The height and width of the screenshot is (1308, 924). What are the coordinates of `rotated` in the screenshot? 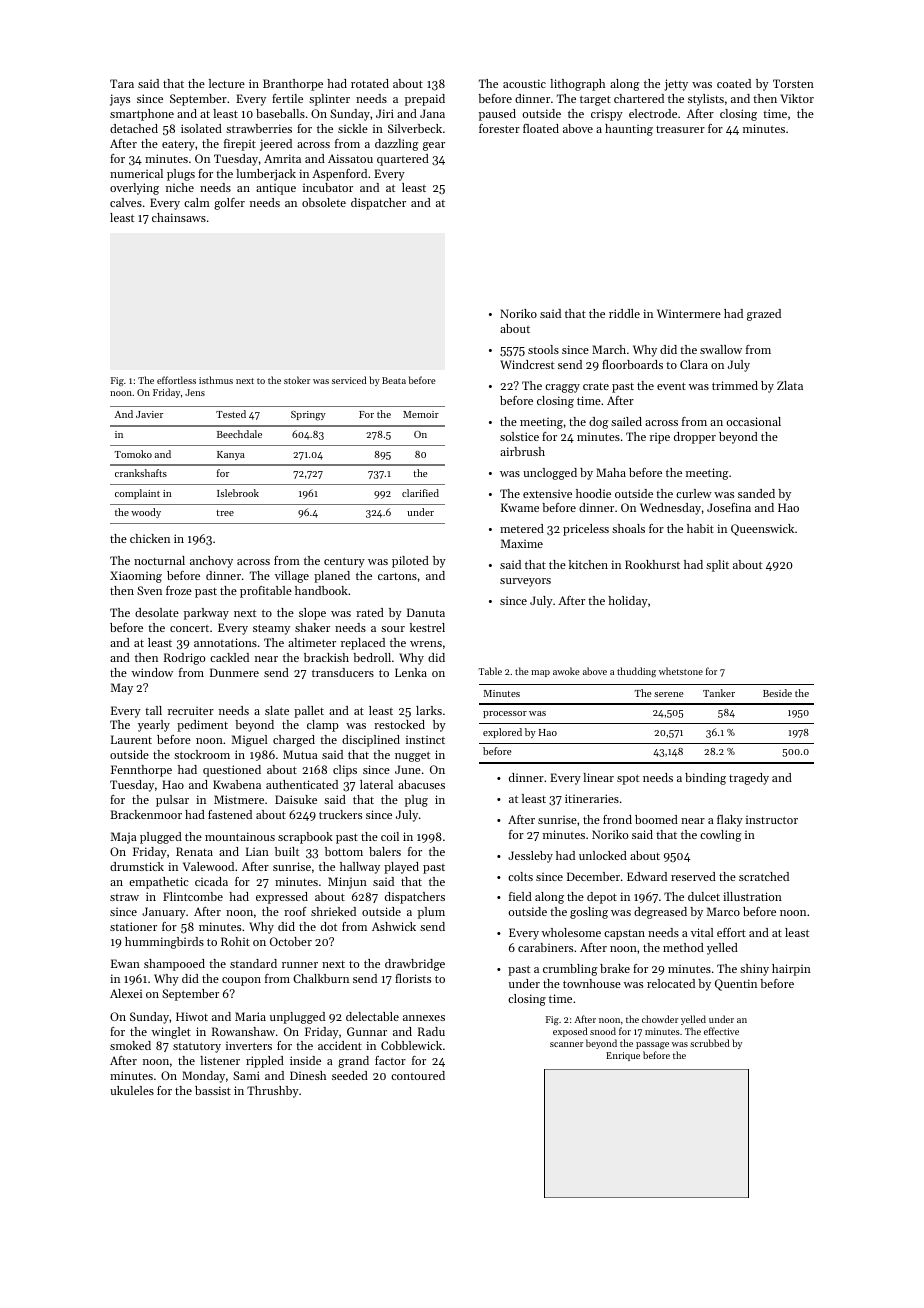 It's located at (370, 83).
